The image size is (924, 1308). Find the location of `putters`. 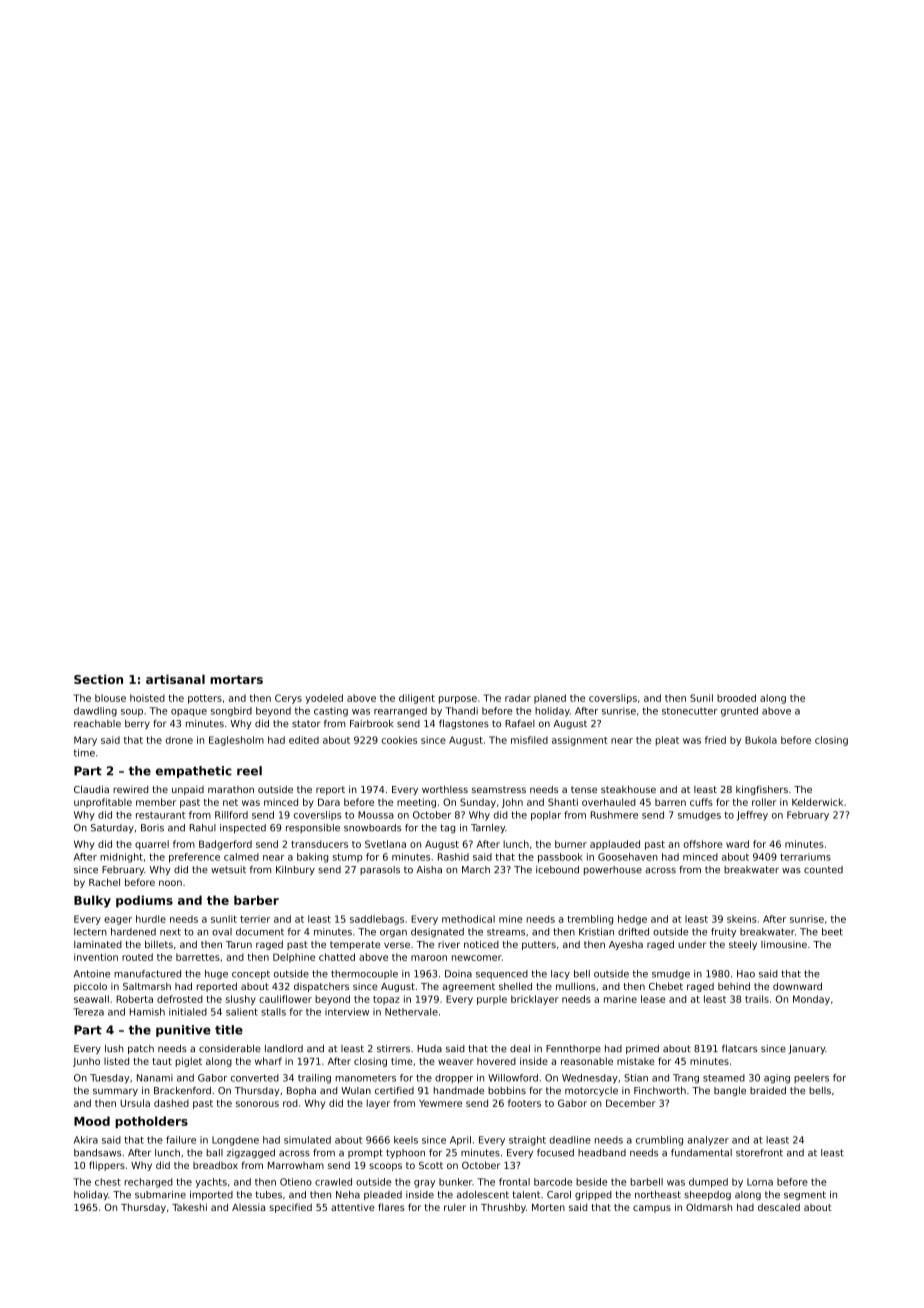

putters is located at coordinates (539, 945).
